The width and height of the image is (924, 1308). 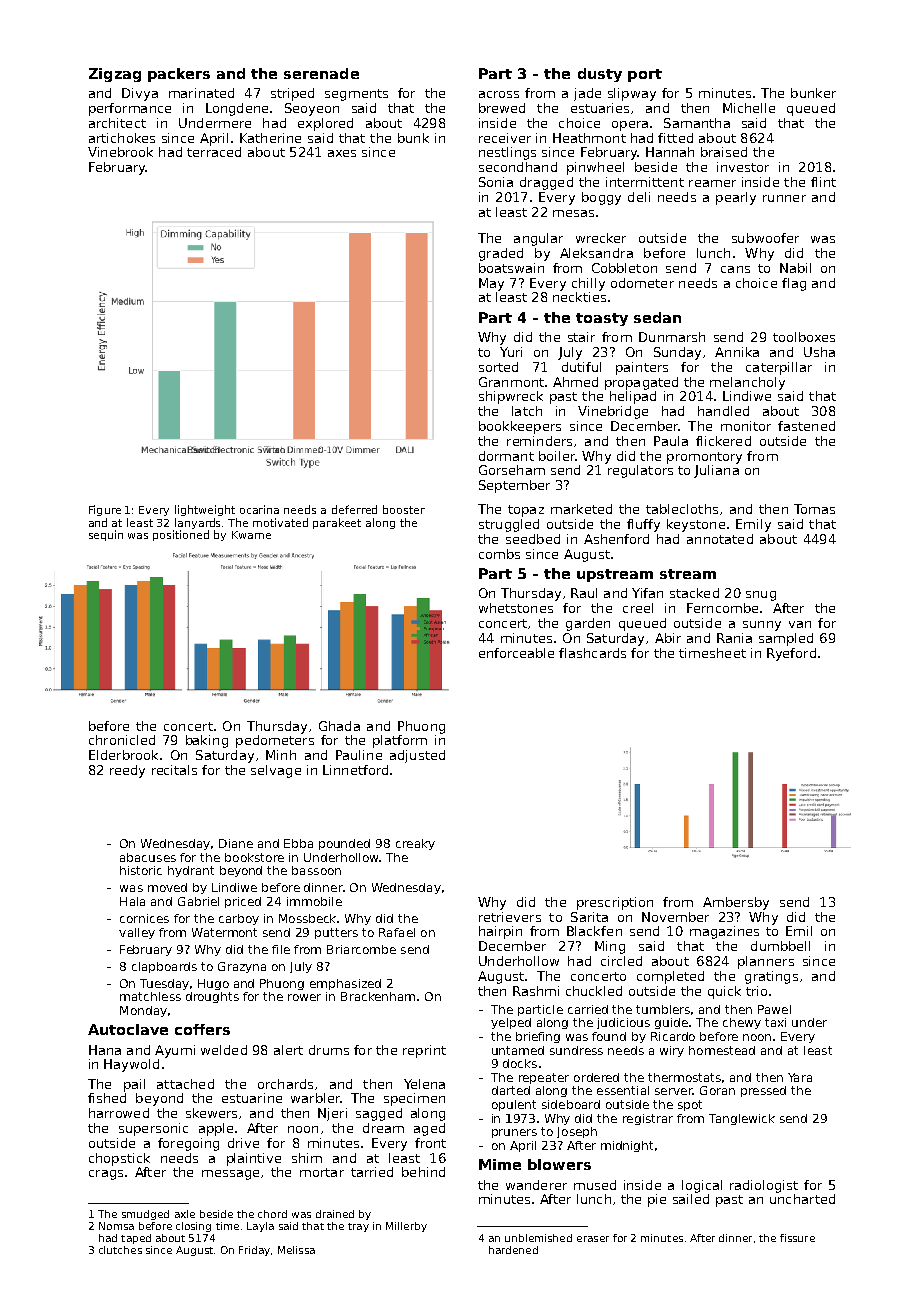 What do you see at coordinates (737, 352) in the image?
I see `Annika` at bounding box center [737, 352].
